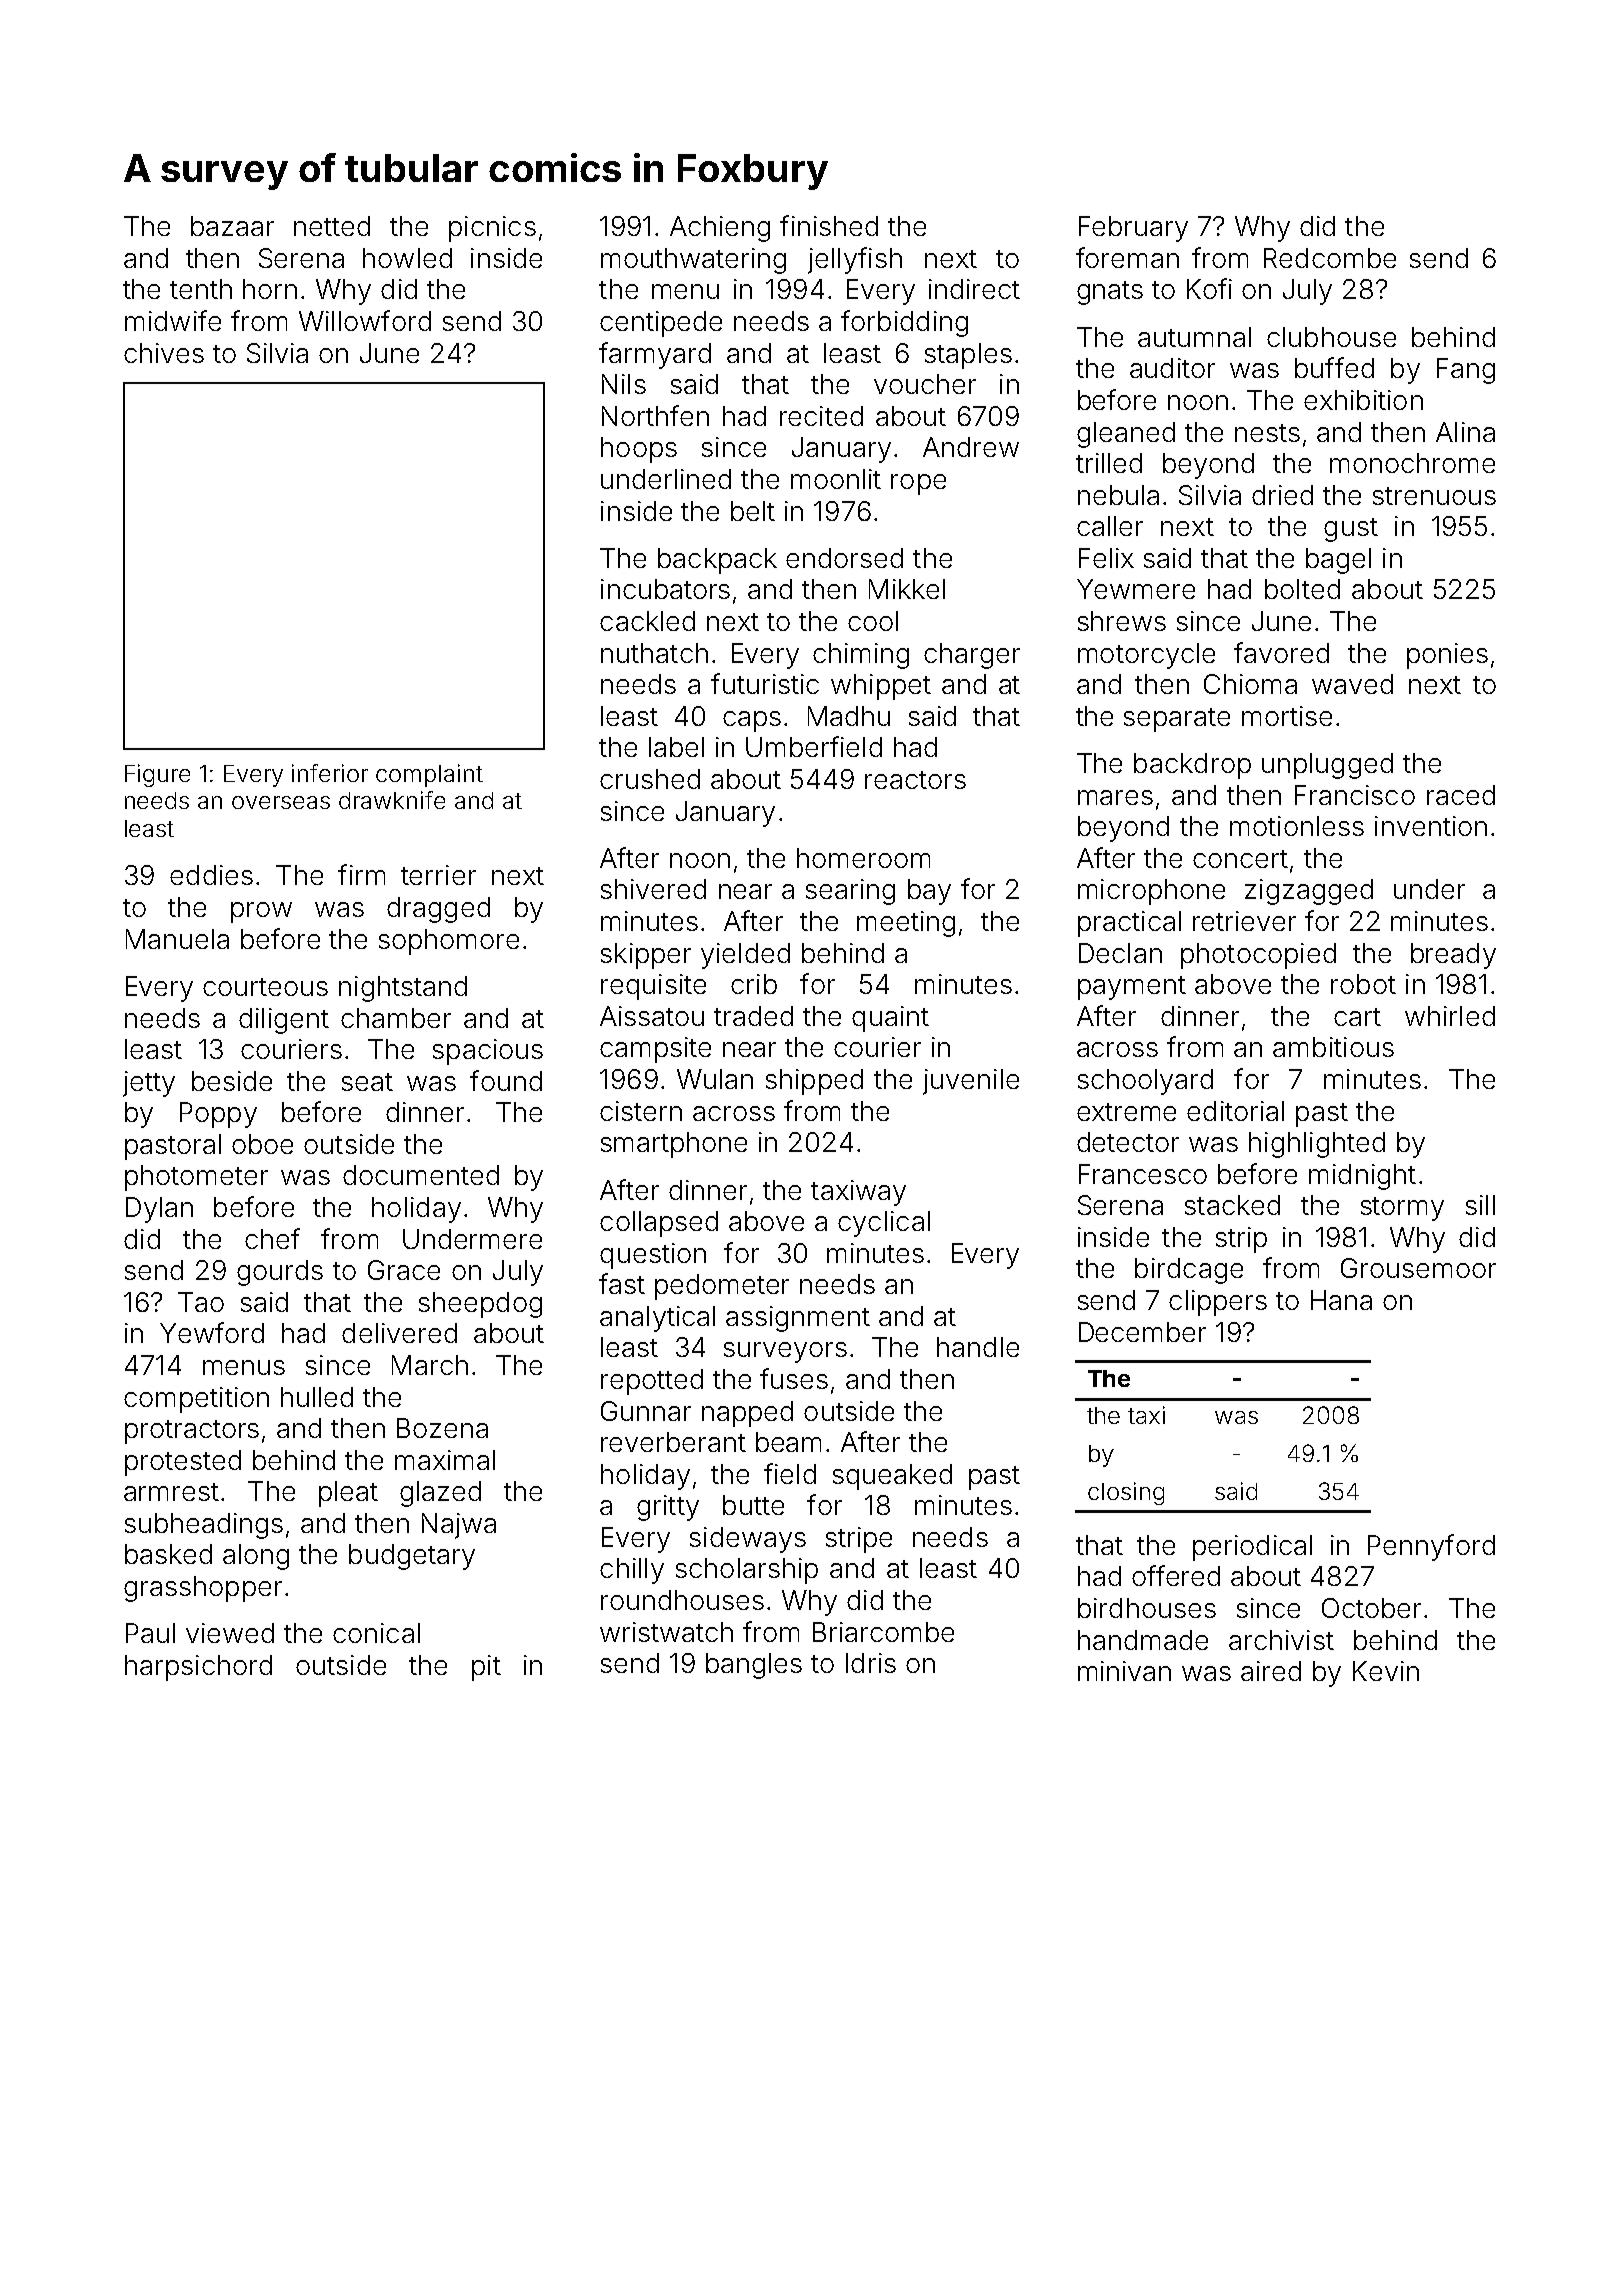 Image resolution: width=1620 pixels, height=2292 pixels. What do you see at coordinates (659, 1224) in the image?
I see `collapsed` at bounding box center [659, 1224].
